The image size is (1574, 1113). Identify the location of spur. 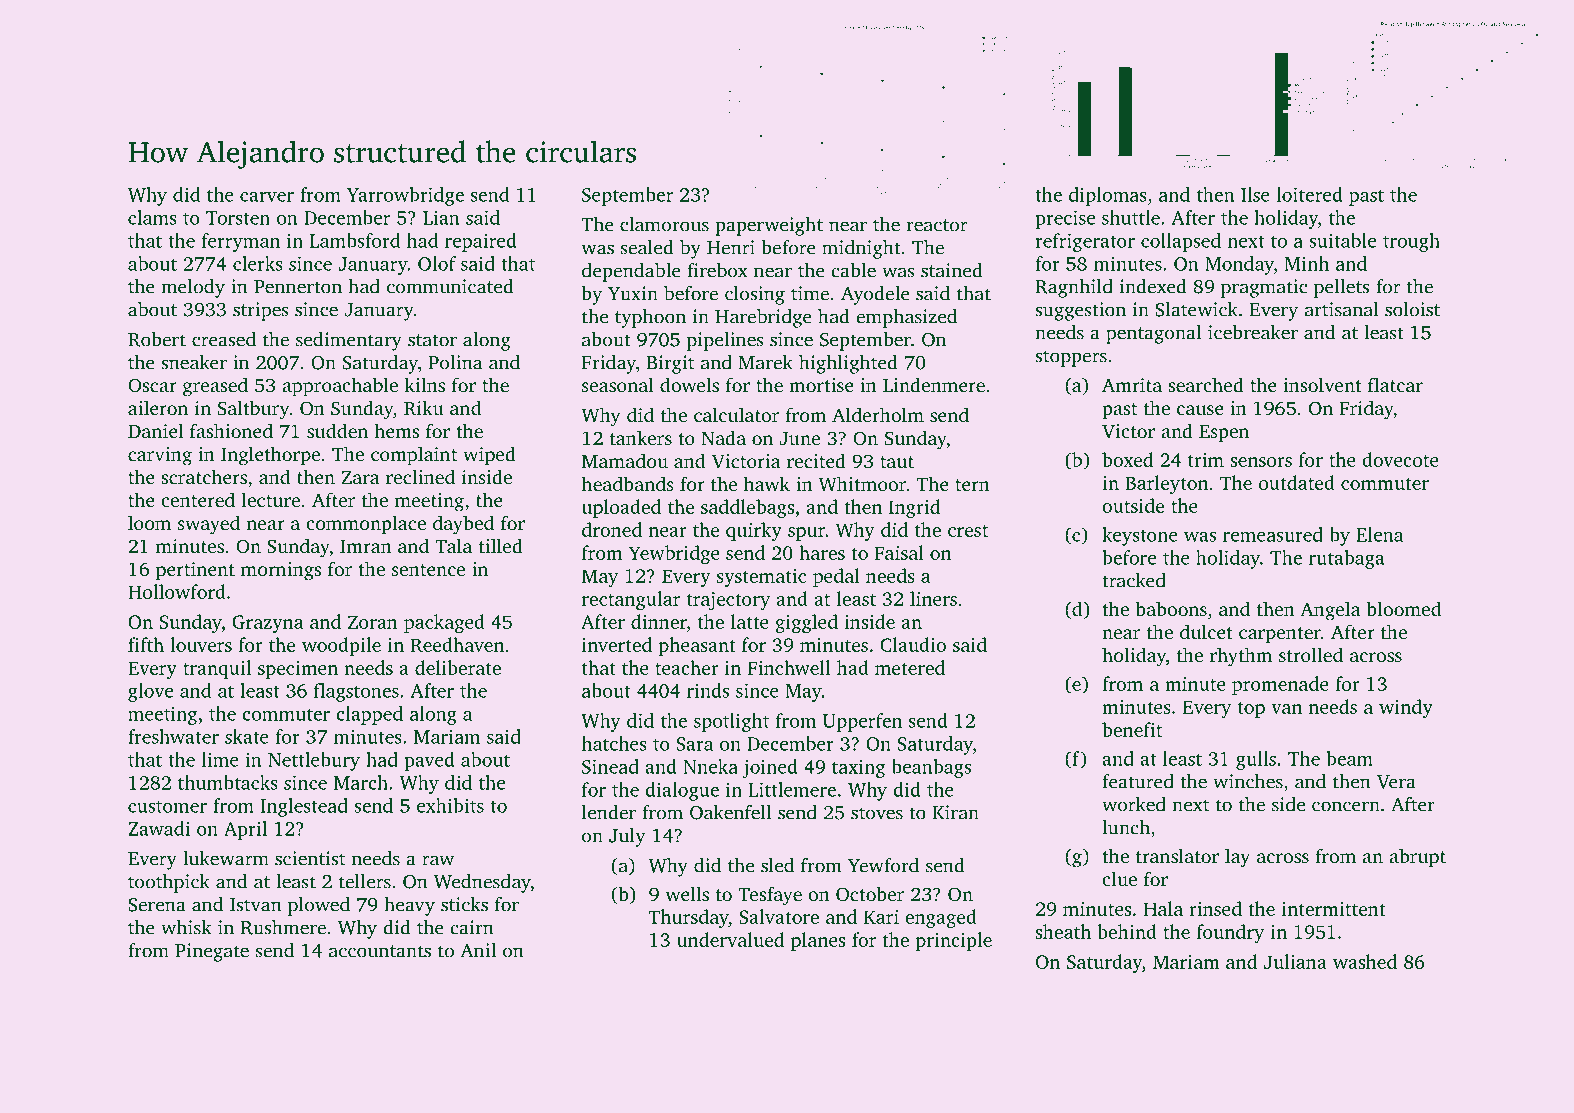
(806, 534).
